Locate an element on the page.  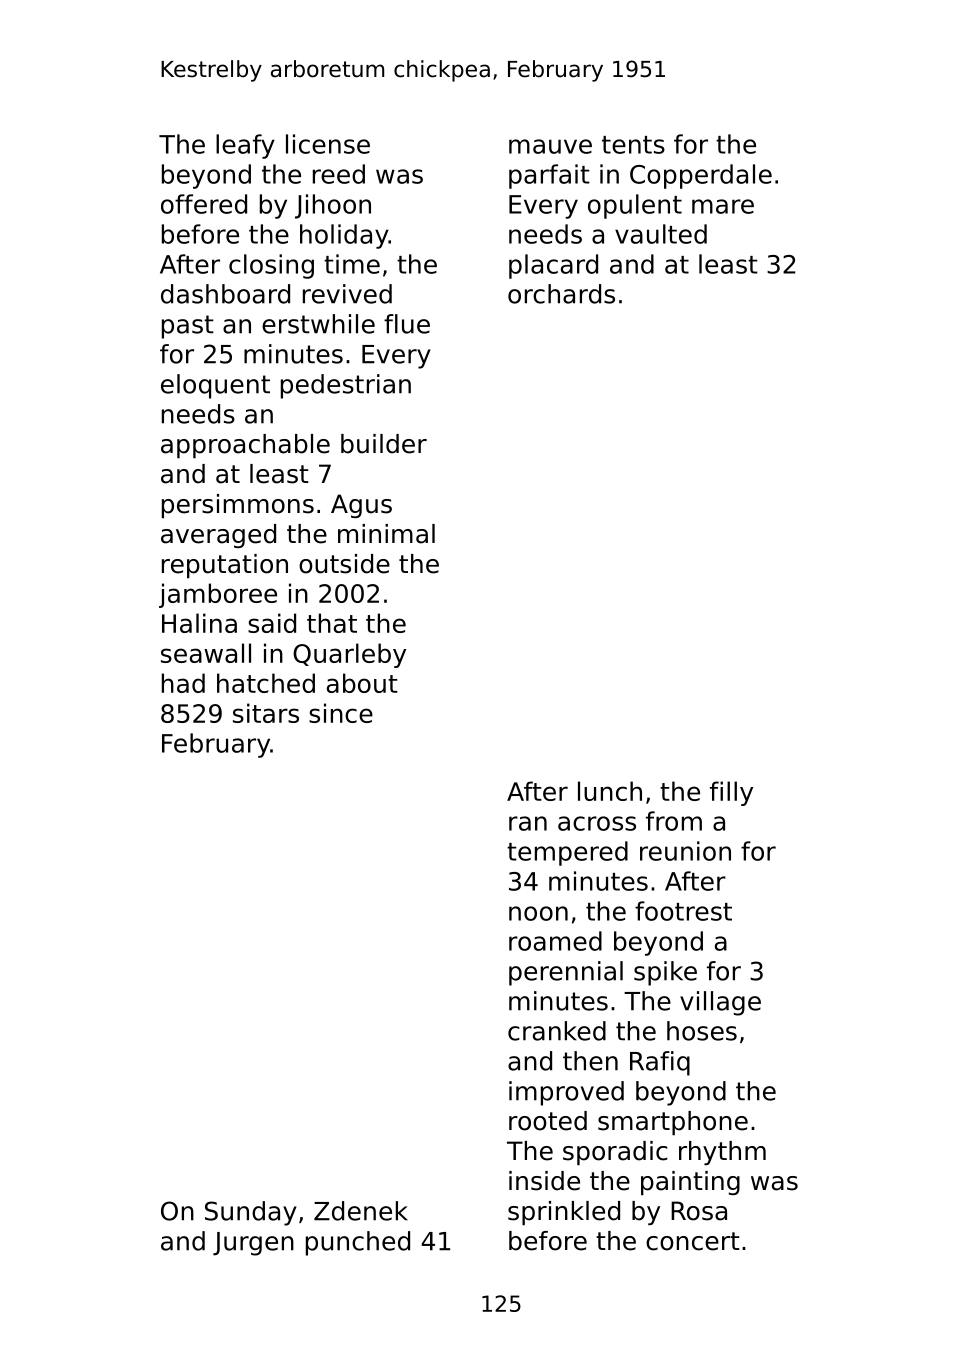
Jurgen is located at coordinates (253, 1244).
